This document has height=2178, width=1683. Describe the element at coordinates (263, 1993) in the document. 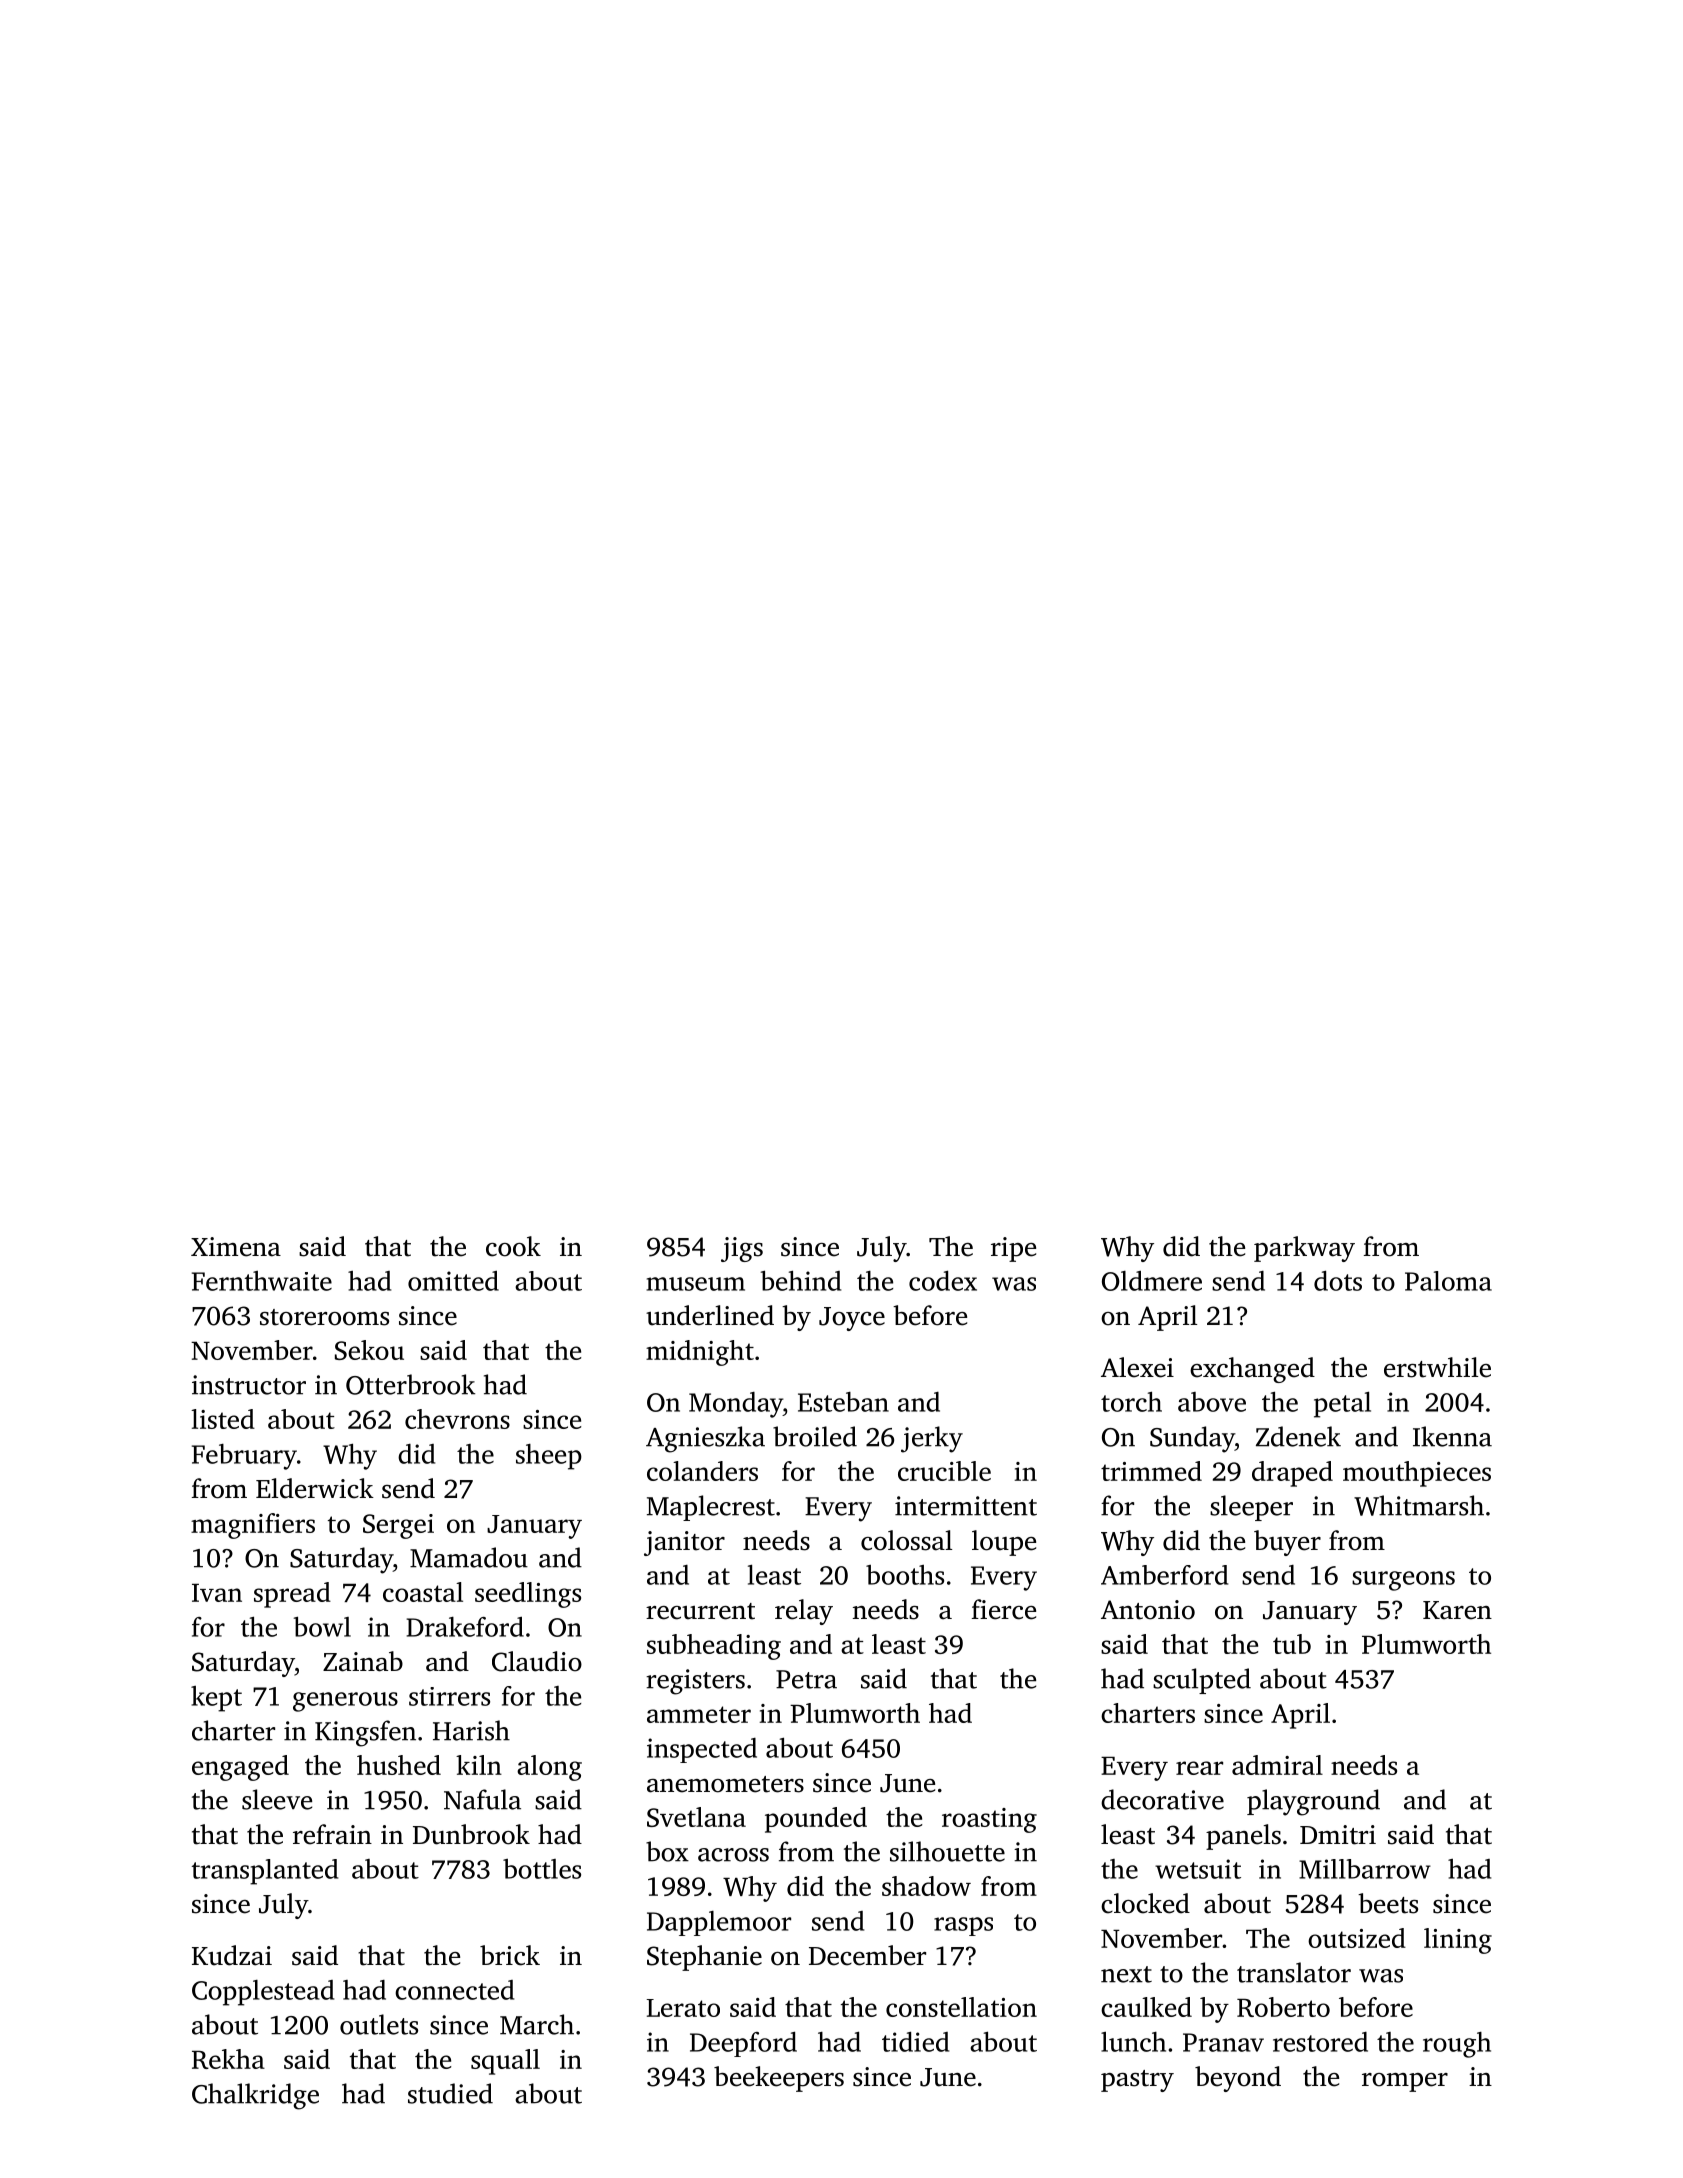

I see `Copplestead` at that location.
